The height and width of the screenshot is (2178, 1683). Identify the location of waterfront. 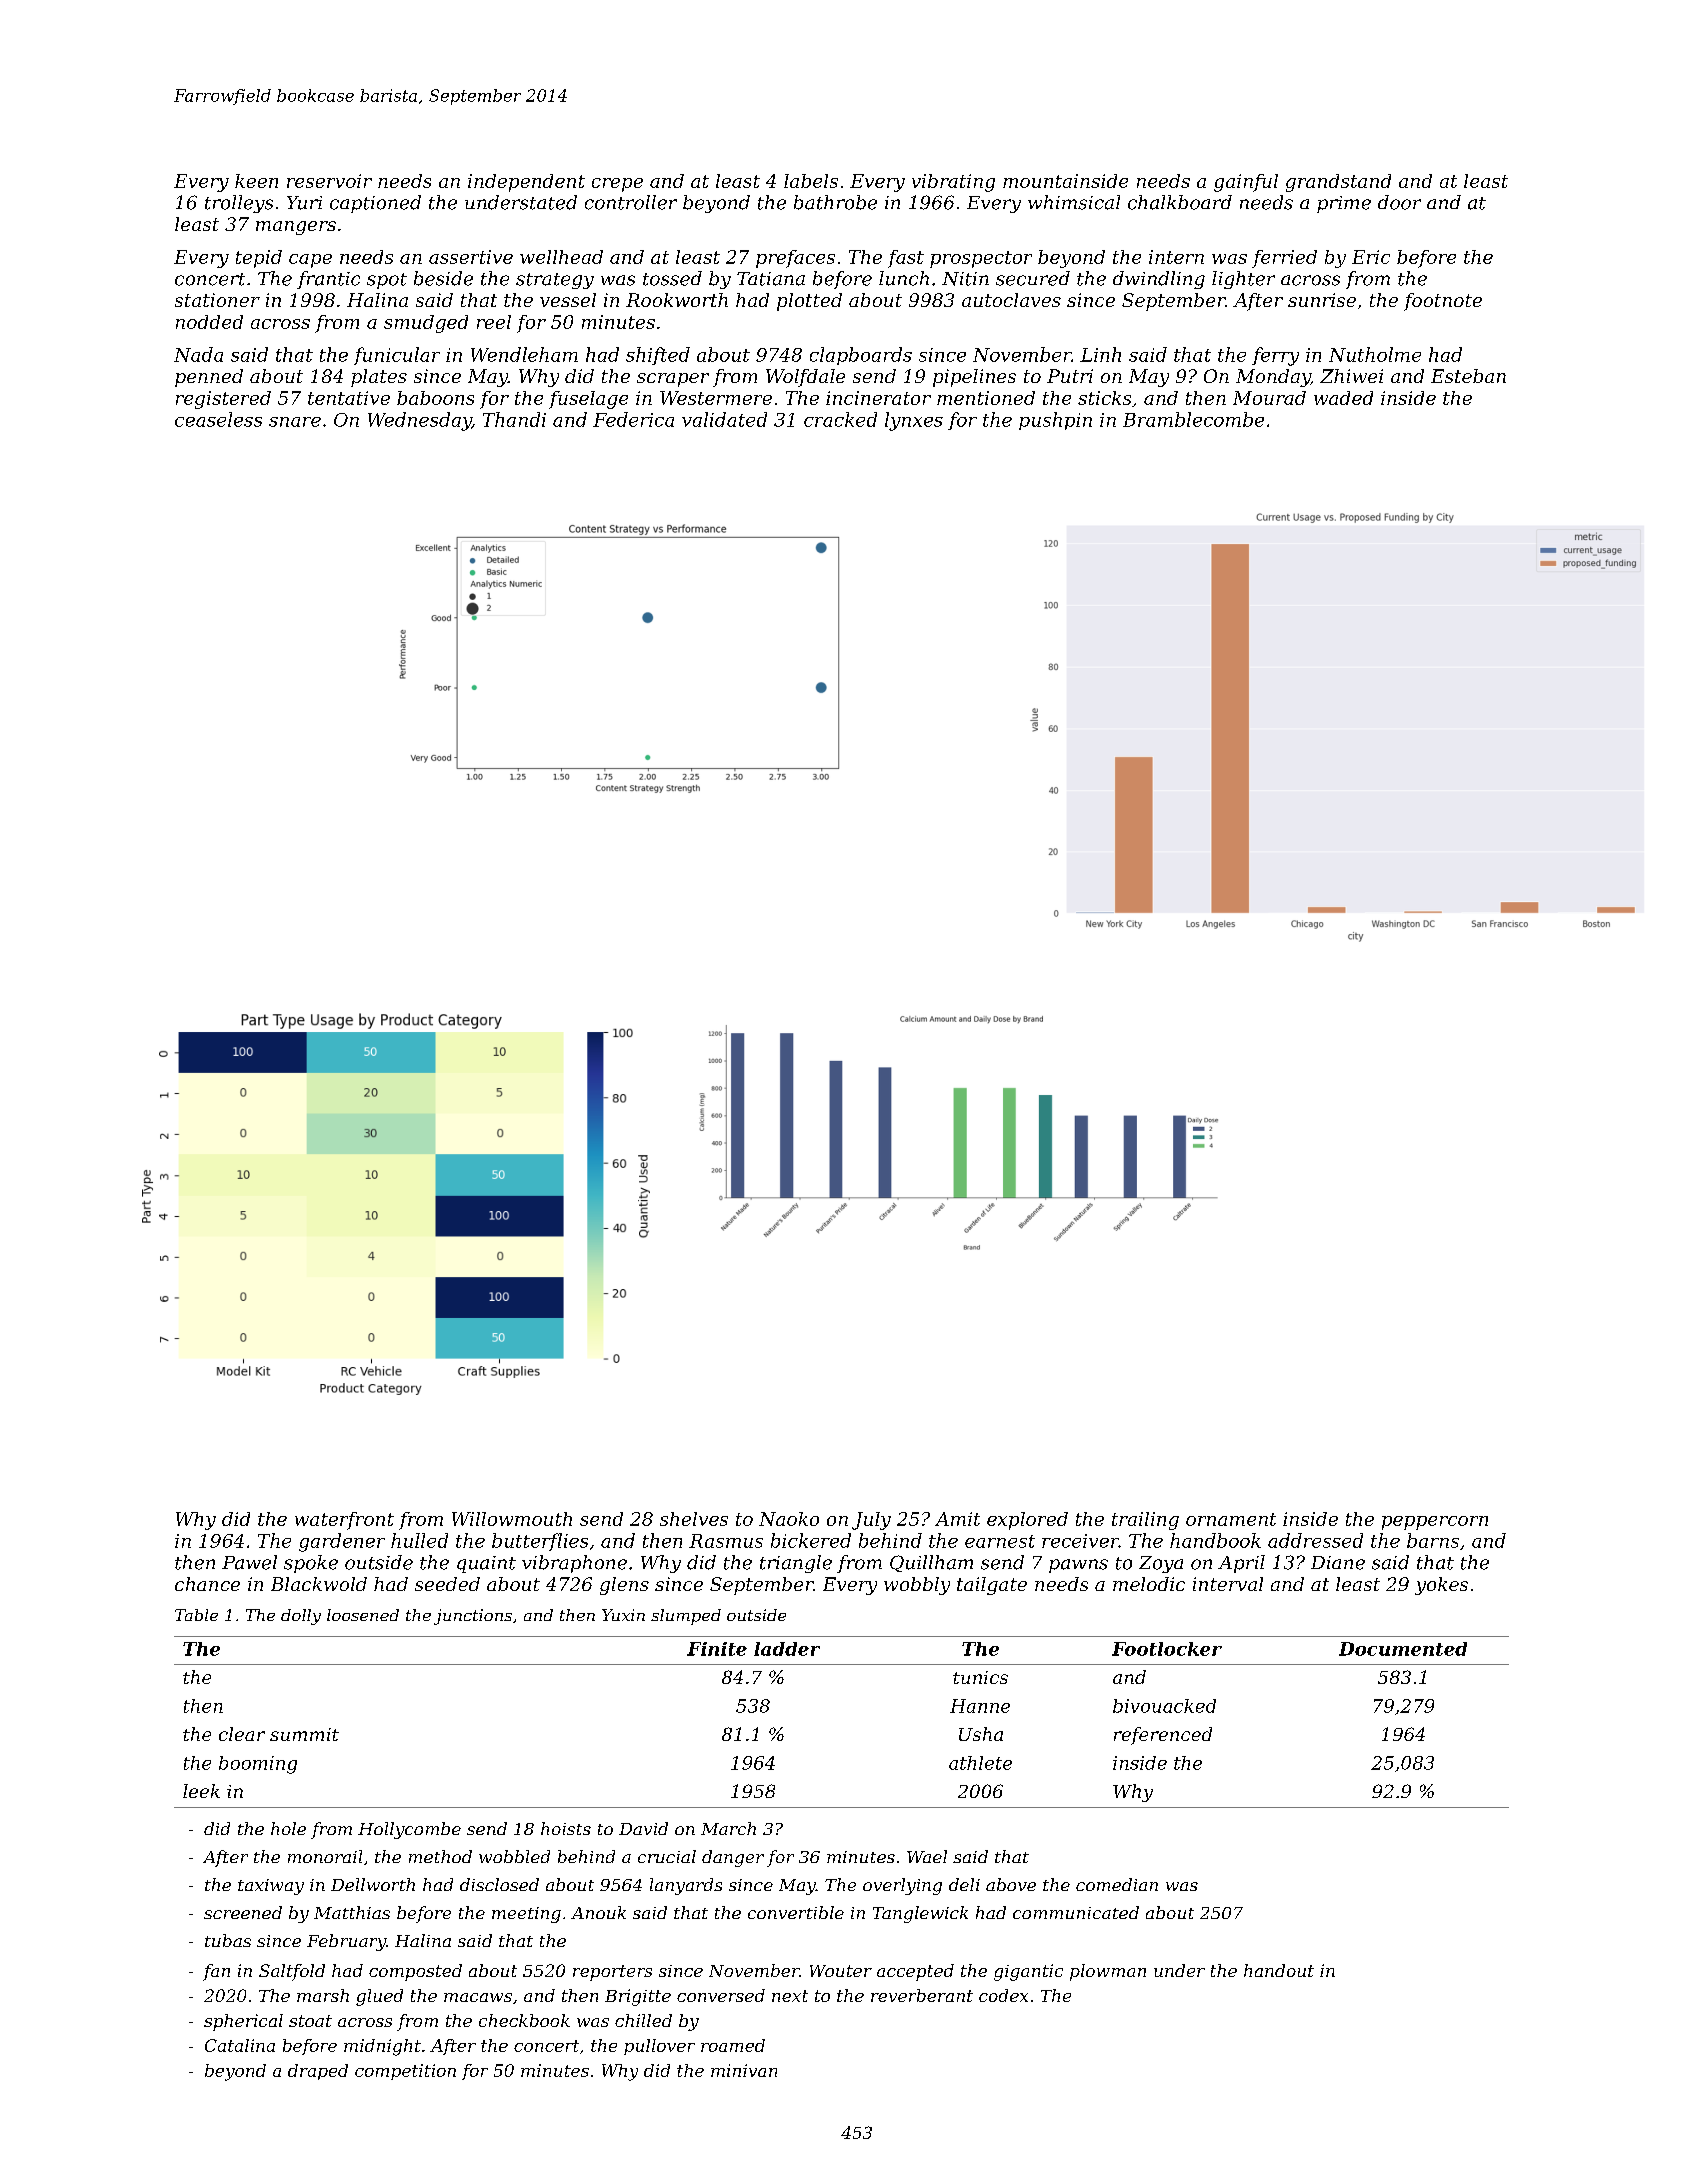
(344, 1521).
